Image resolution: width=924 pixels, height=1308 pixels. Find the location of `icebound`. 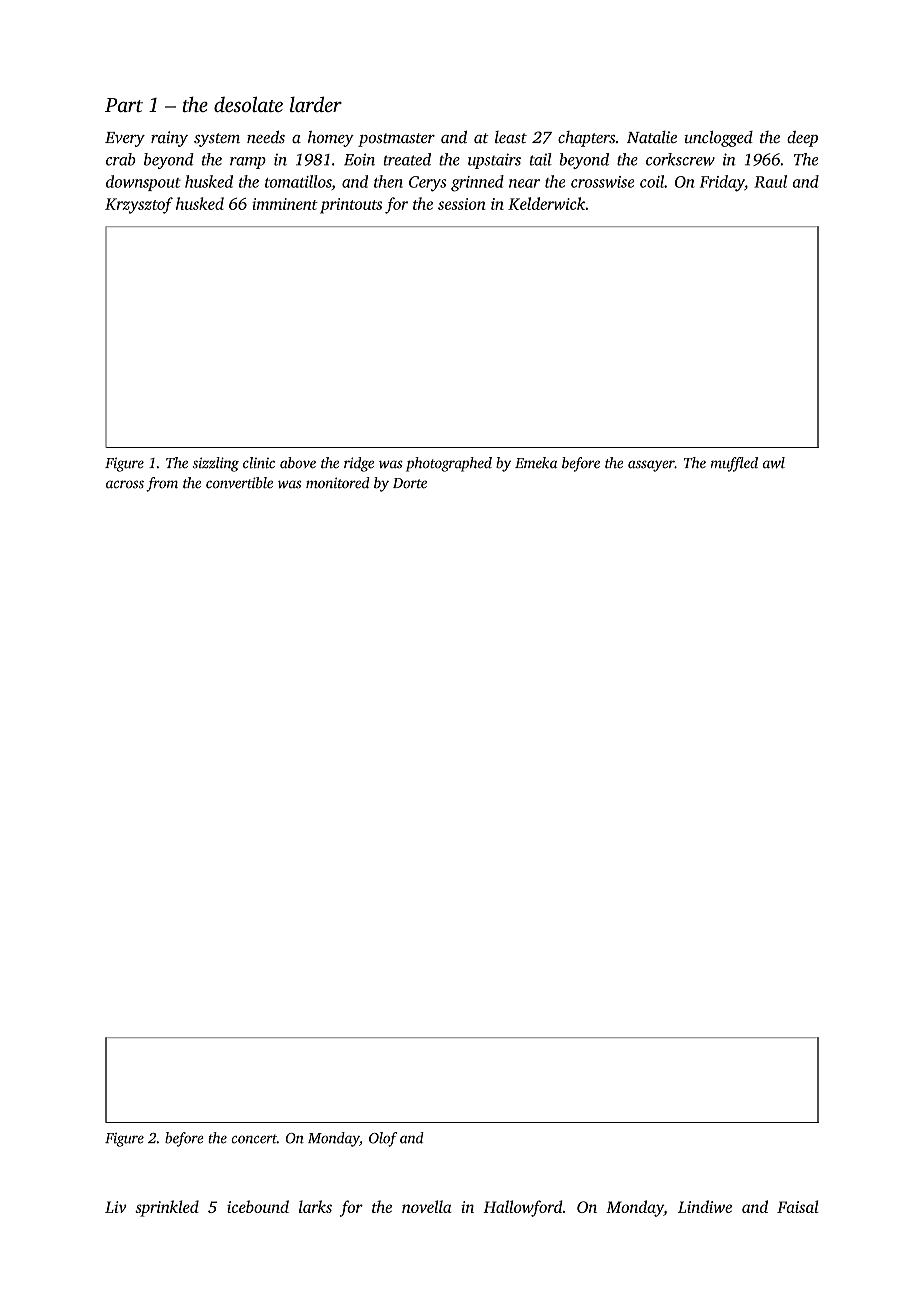

icebound is located at coordinates (258, 1206).
